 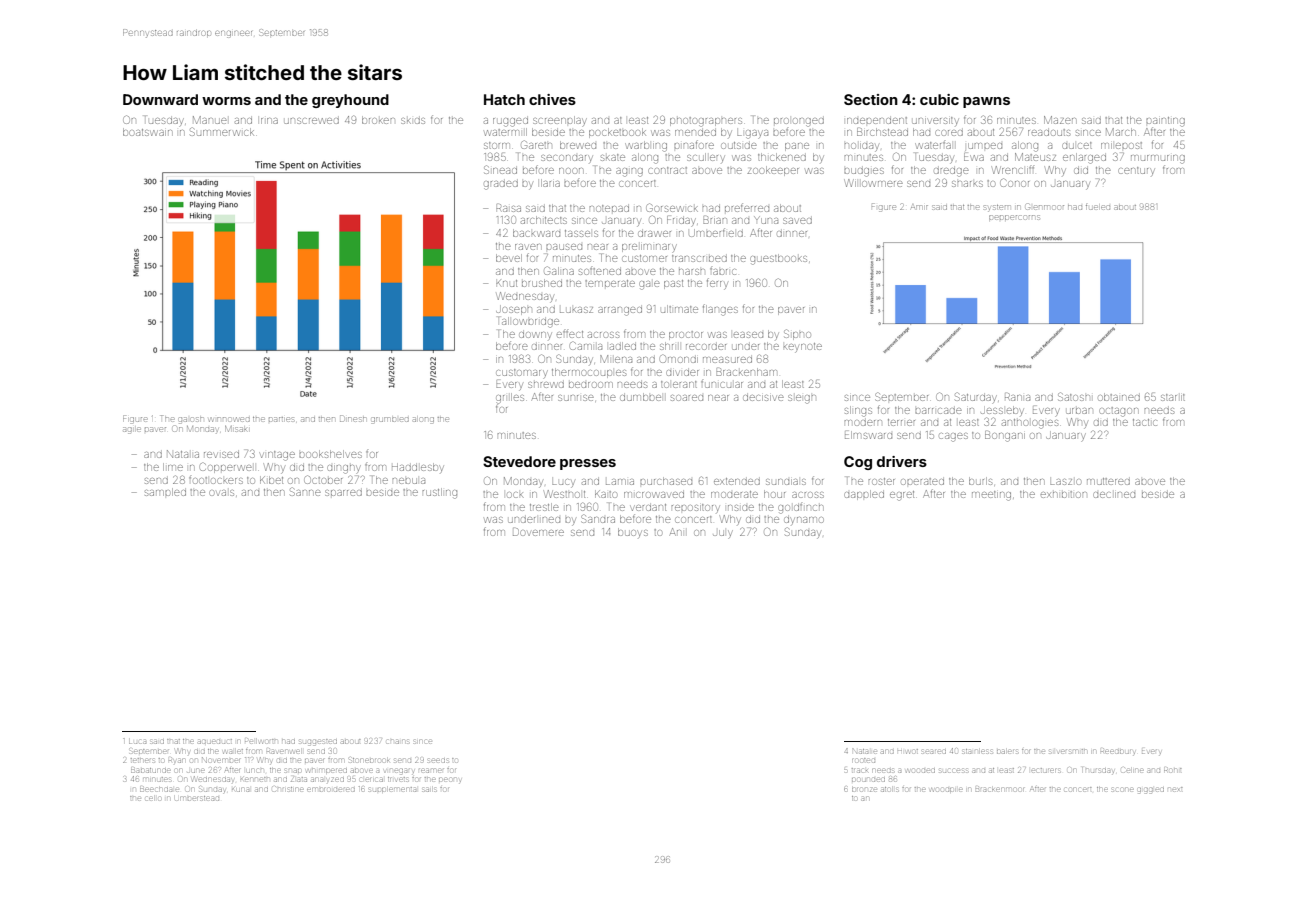 What do you see at coordinates (654, 234) in the image?
I see `drawer` at bounding box center [654, 234].
